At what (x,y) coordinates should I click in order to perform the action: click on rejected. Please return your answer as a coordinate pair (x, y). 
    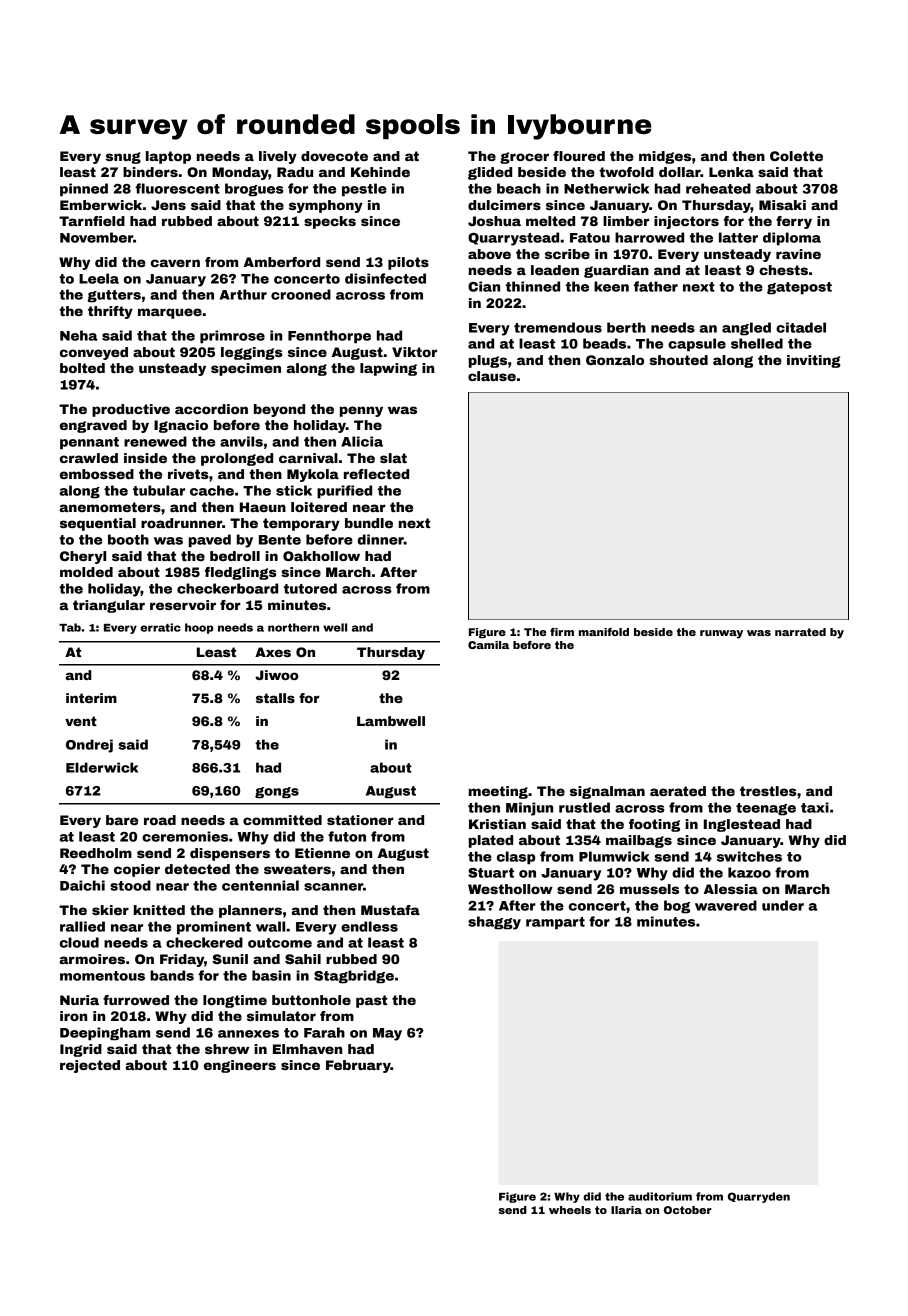
    Looking at the image, I should click on (90, 1066).
